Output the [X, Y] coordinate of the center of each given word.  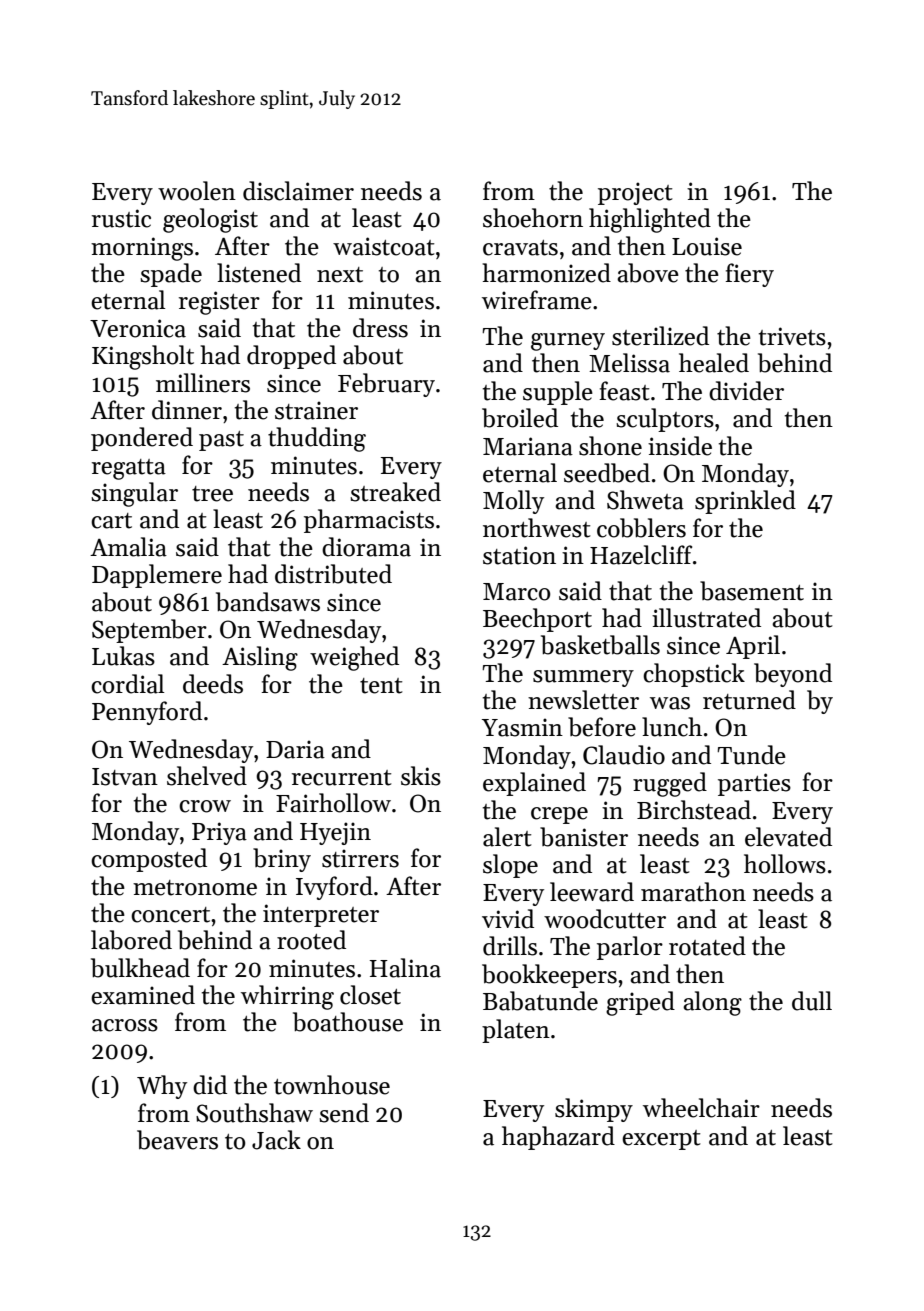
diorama [366, 547]
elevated [788, 837]
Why [162, 1087]
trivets [792, 336]
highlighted [650, 220]
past [221, 441]
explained [534, 784]
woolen [197, 191]
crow [205, 806]
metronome [195, 888]
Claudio [624, 755]
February [386, 385]
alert [507, 837]
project [635, 193]
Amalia [128, 547]
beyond [793, 675]
